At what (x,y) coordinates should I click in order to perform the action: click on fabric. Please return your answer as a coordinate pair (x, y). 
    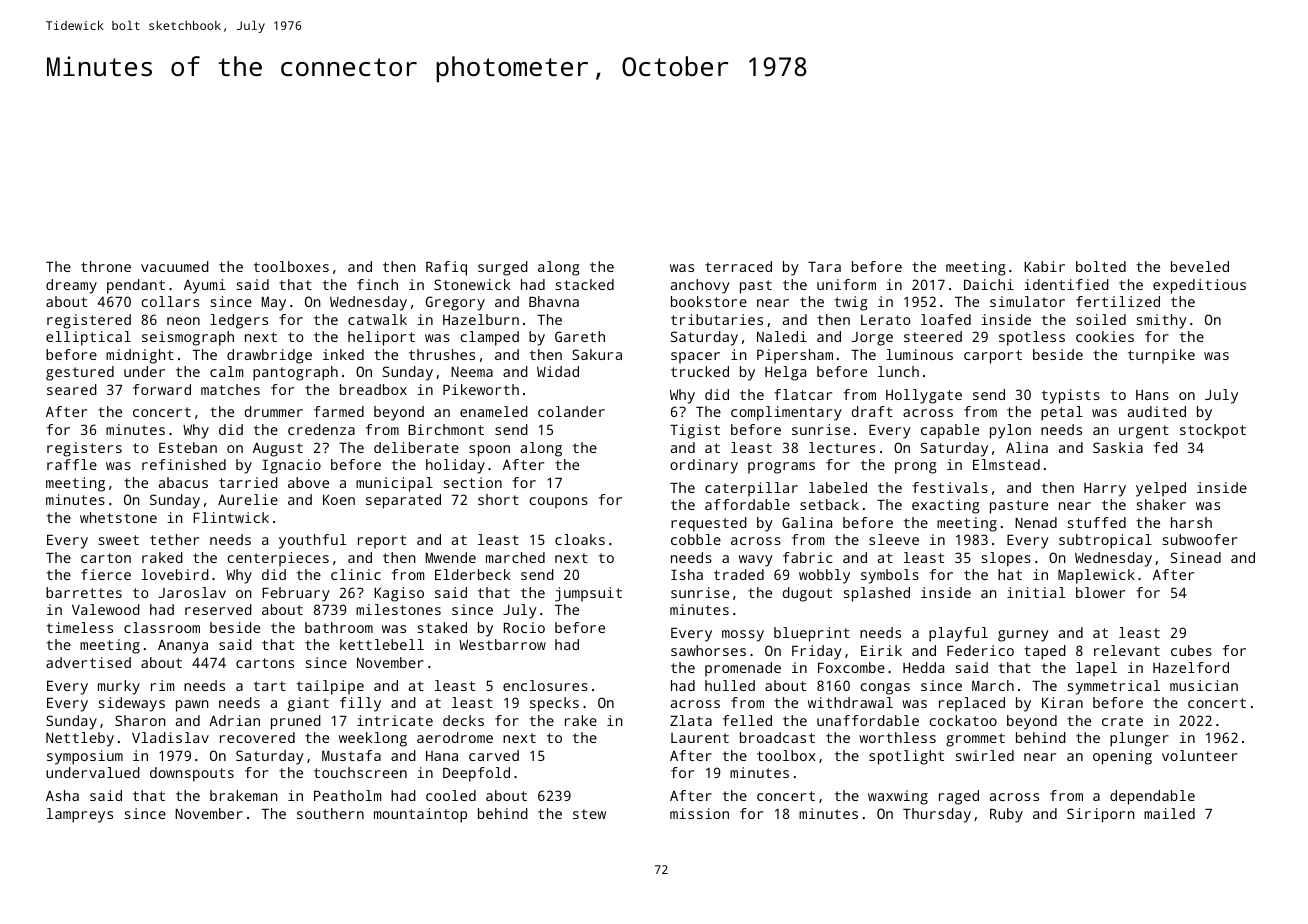
    Looking at the image, I should click on (807, 557).
